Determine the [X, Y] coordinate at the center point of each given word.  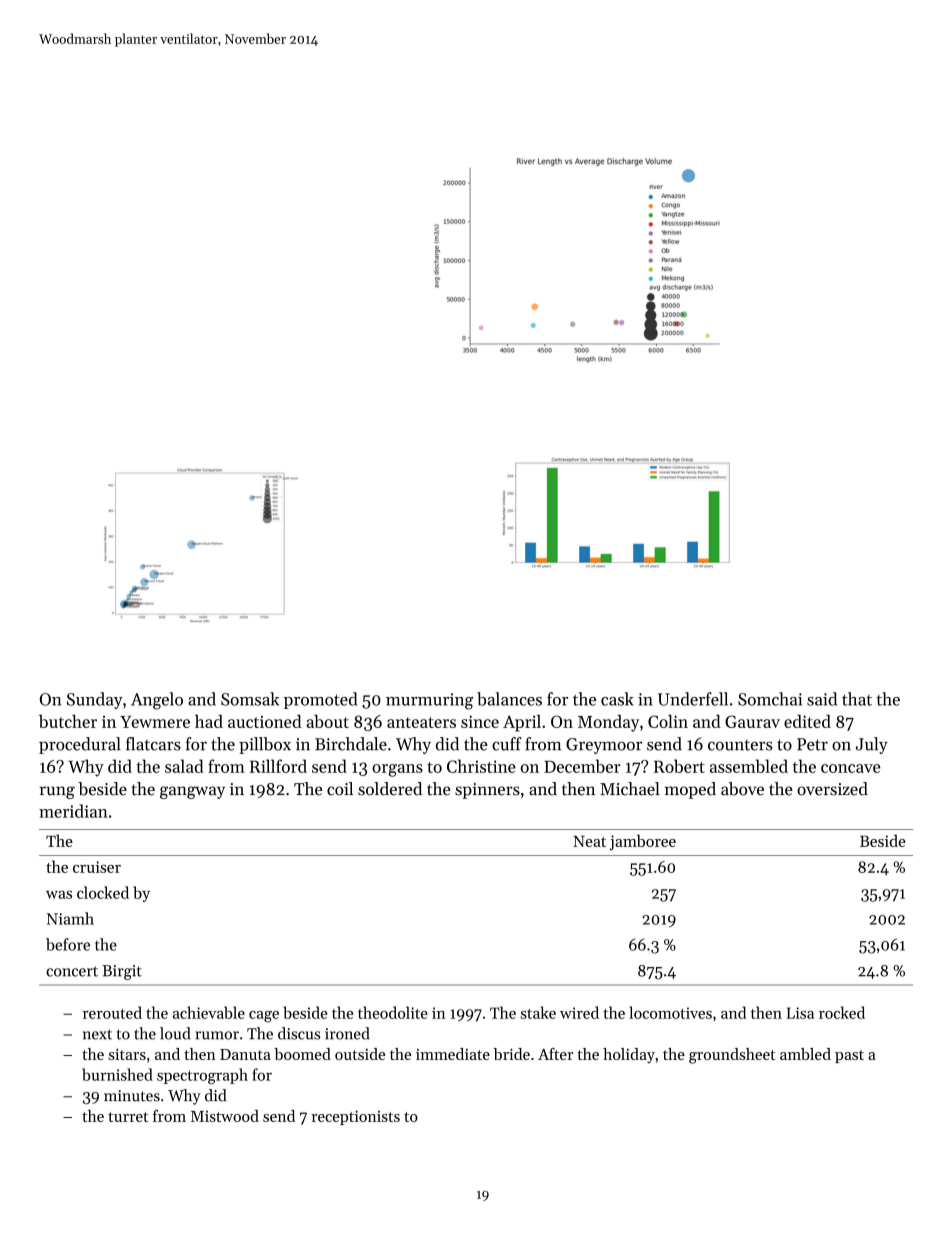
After [555, 1054]
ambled [805, 1054]
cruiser [97, 867]
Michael [630, 789]
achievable [209, 1012]
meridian [73, 811]
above [742, 789]
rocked [842, 1012]
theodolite [393, 1012]
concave [851, 768]
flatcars [153, 744]
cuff [507, 744]
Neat [589, 841]
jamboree [643, 842]
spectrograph [202, 1076]
